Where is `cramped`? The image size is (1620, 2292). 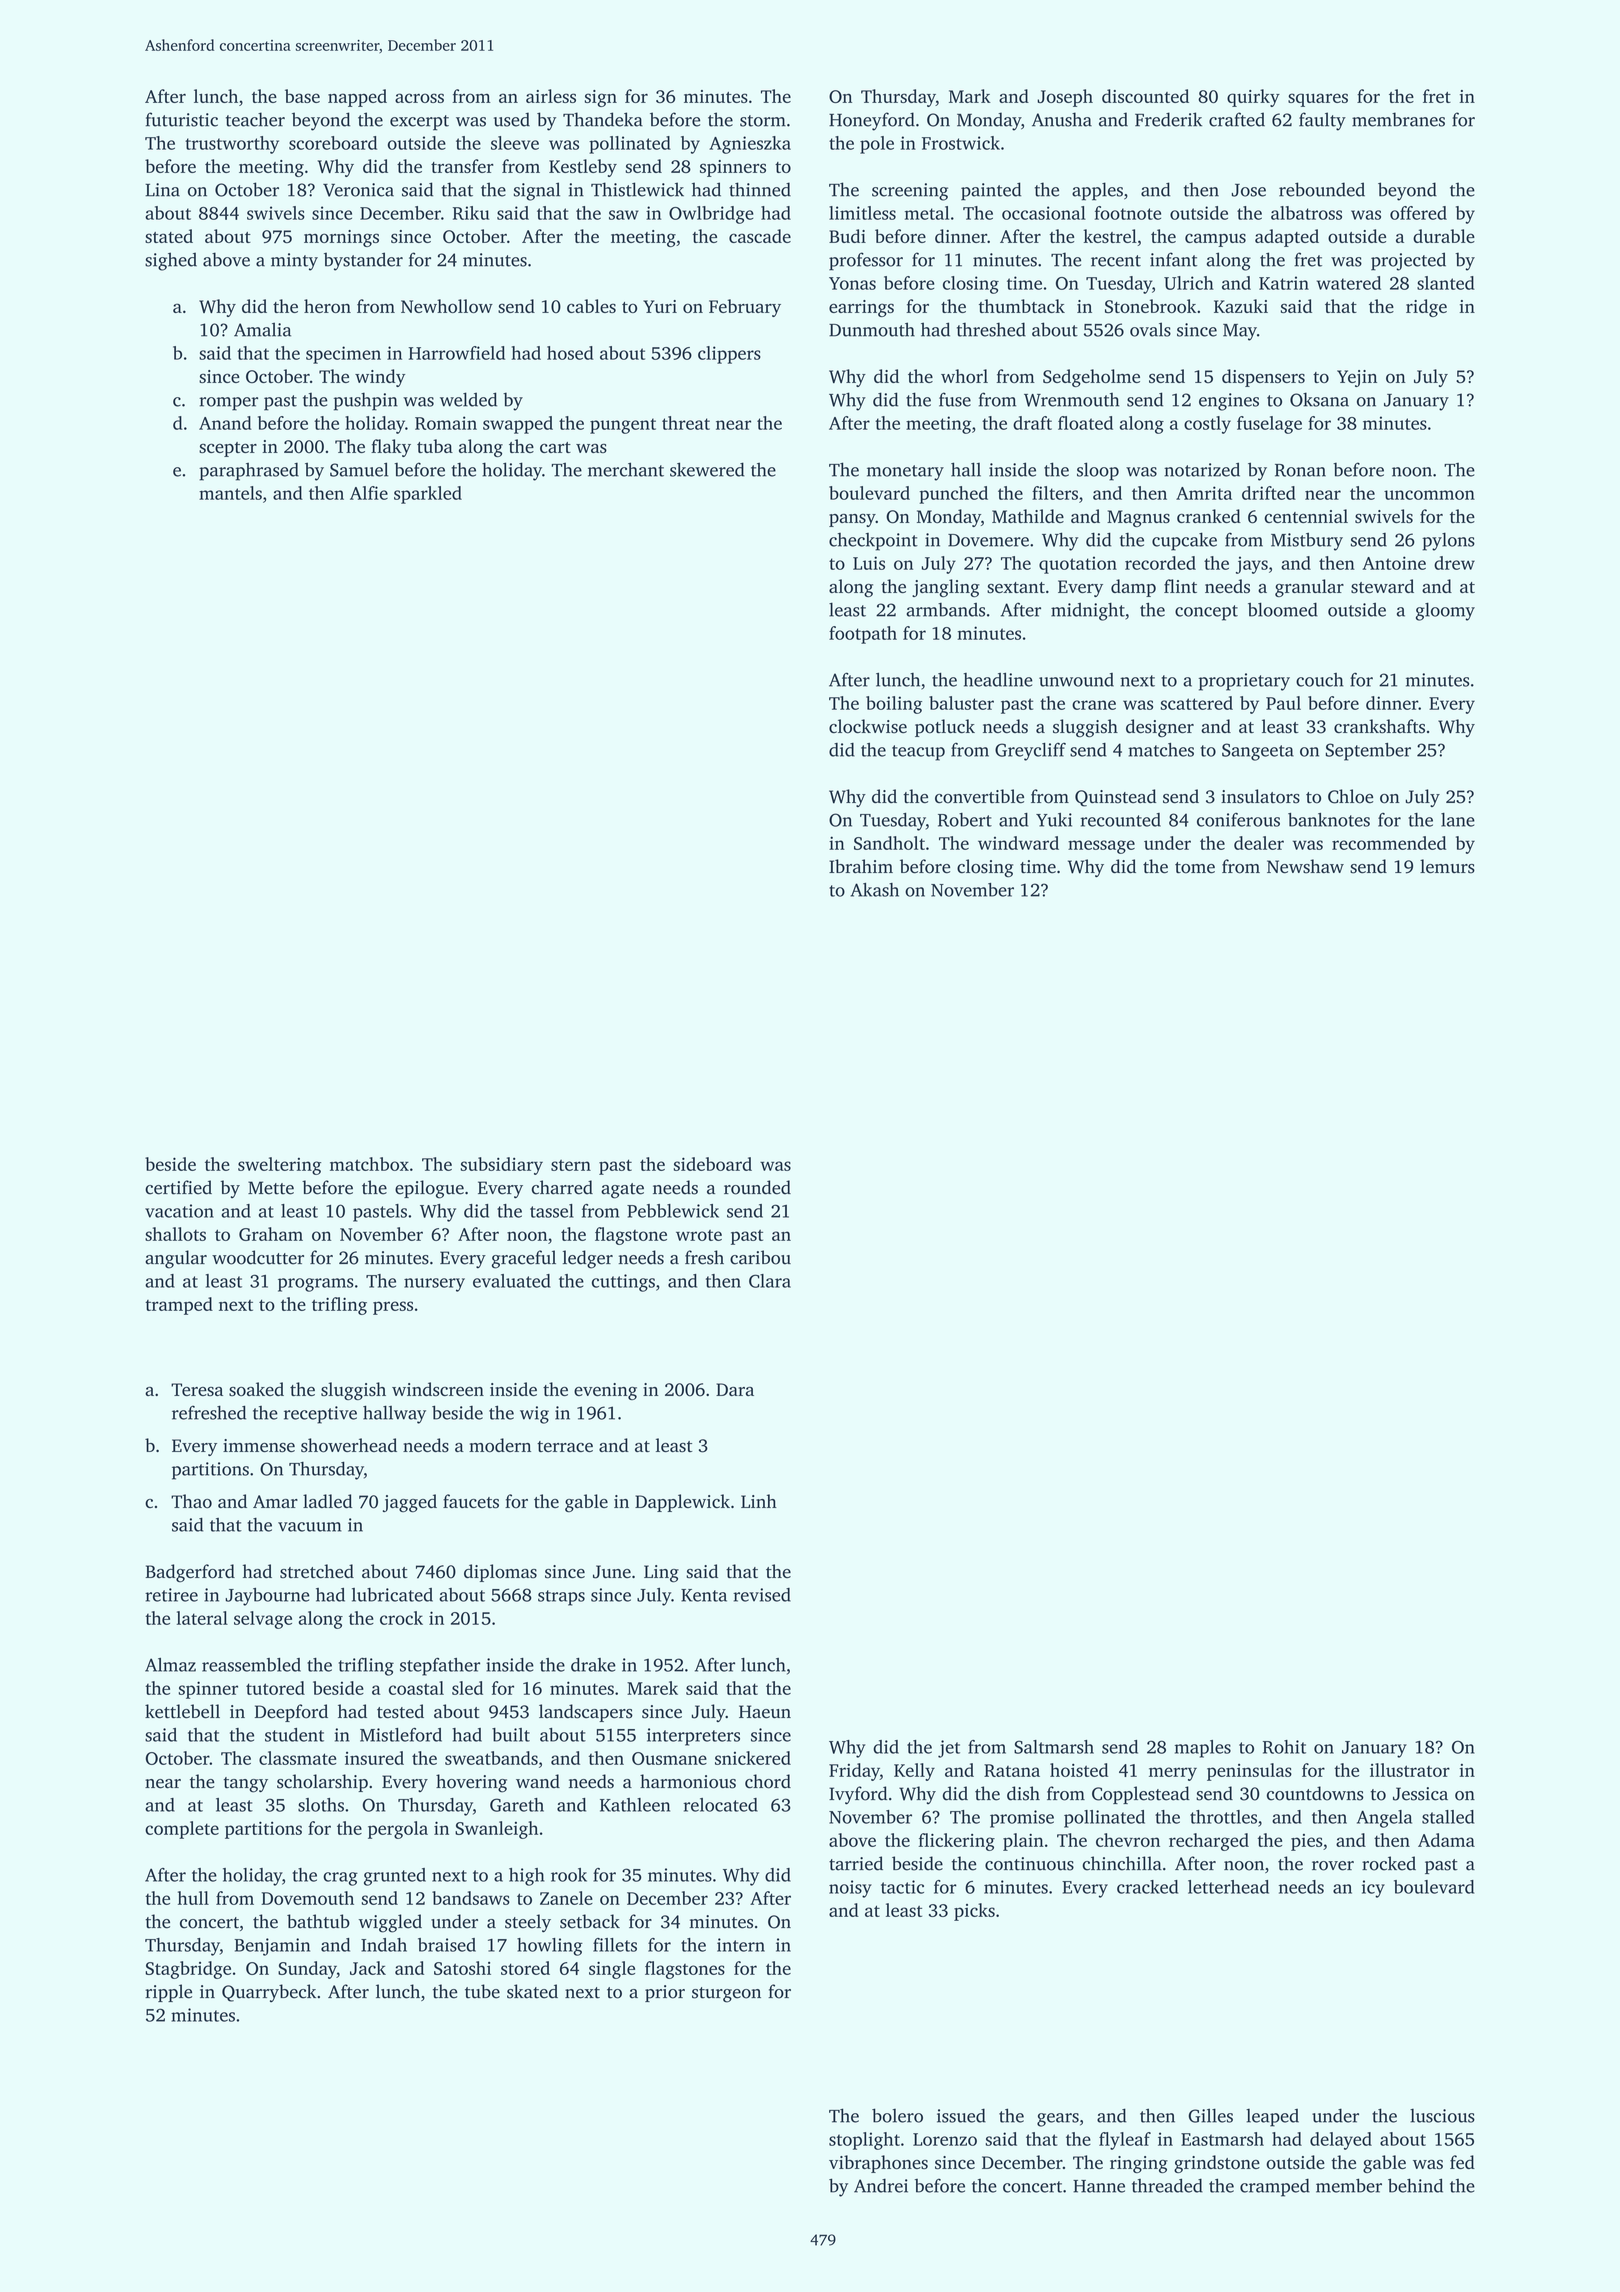
cramped is located at coordinates (1275, 2188).
